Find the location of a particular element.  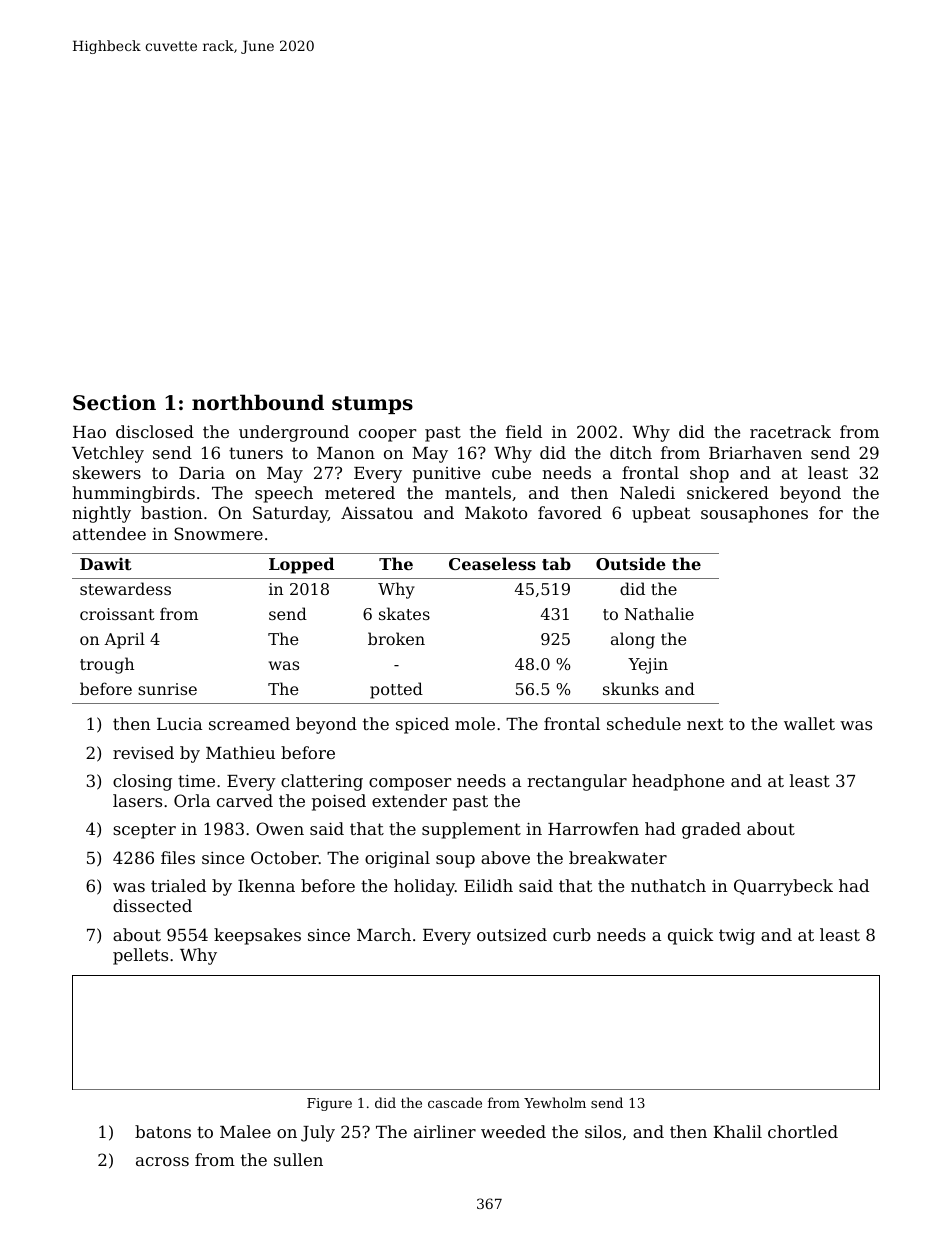

mole is located at coordinates (475, 723).
